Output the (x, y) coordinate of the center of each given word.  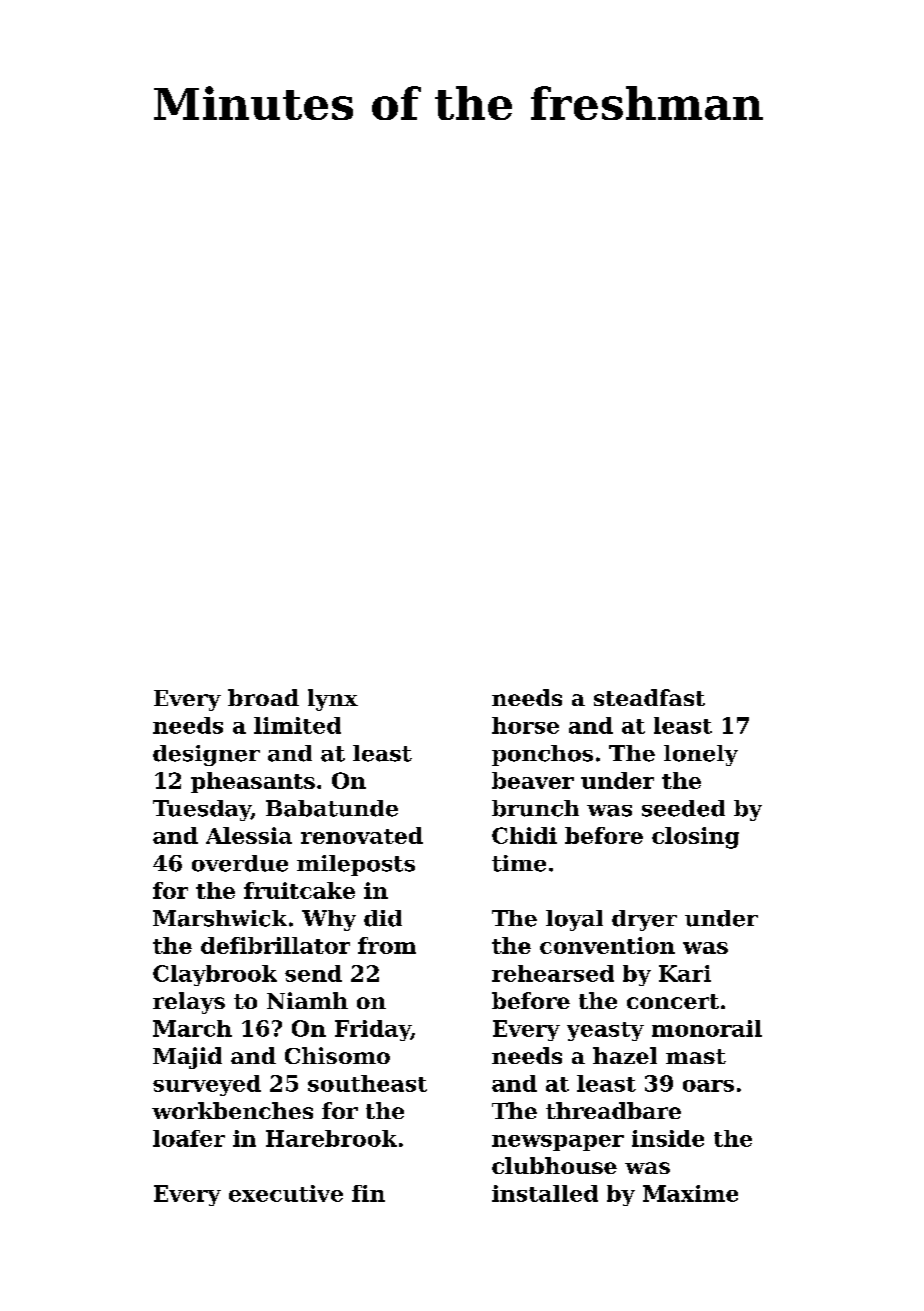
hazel (625, 1055)
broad (263, 697)
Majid (187, 1058)
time (519, 863)
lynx (333, 700)
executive (286, 1193)
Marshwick (220, 918)
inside (668, 1138)
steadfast (649, 697)
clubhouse (554, 1165)
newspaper (558, 1143)
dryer (644, 920)
